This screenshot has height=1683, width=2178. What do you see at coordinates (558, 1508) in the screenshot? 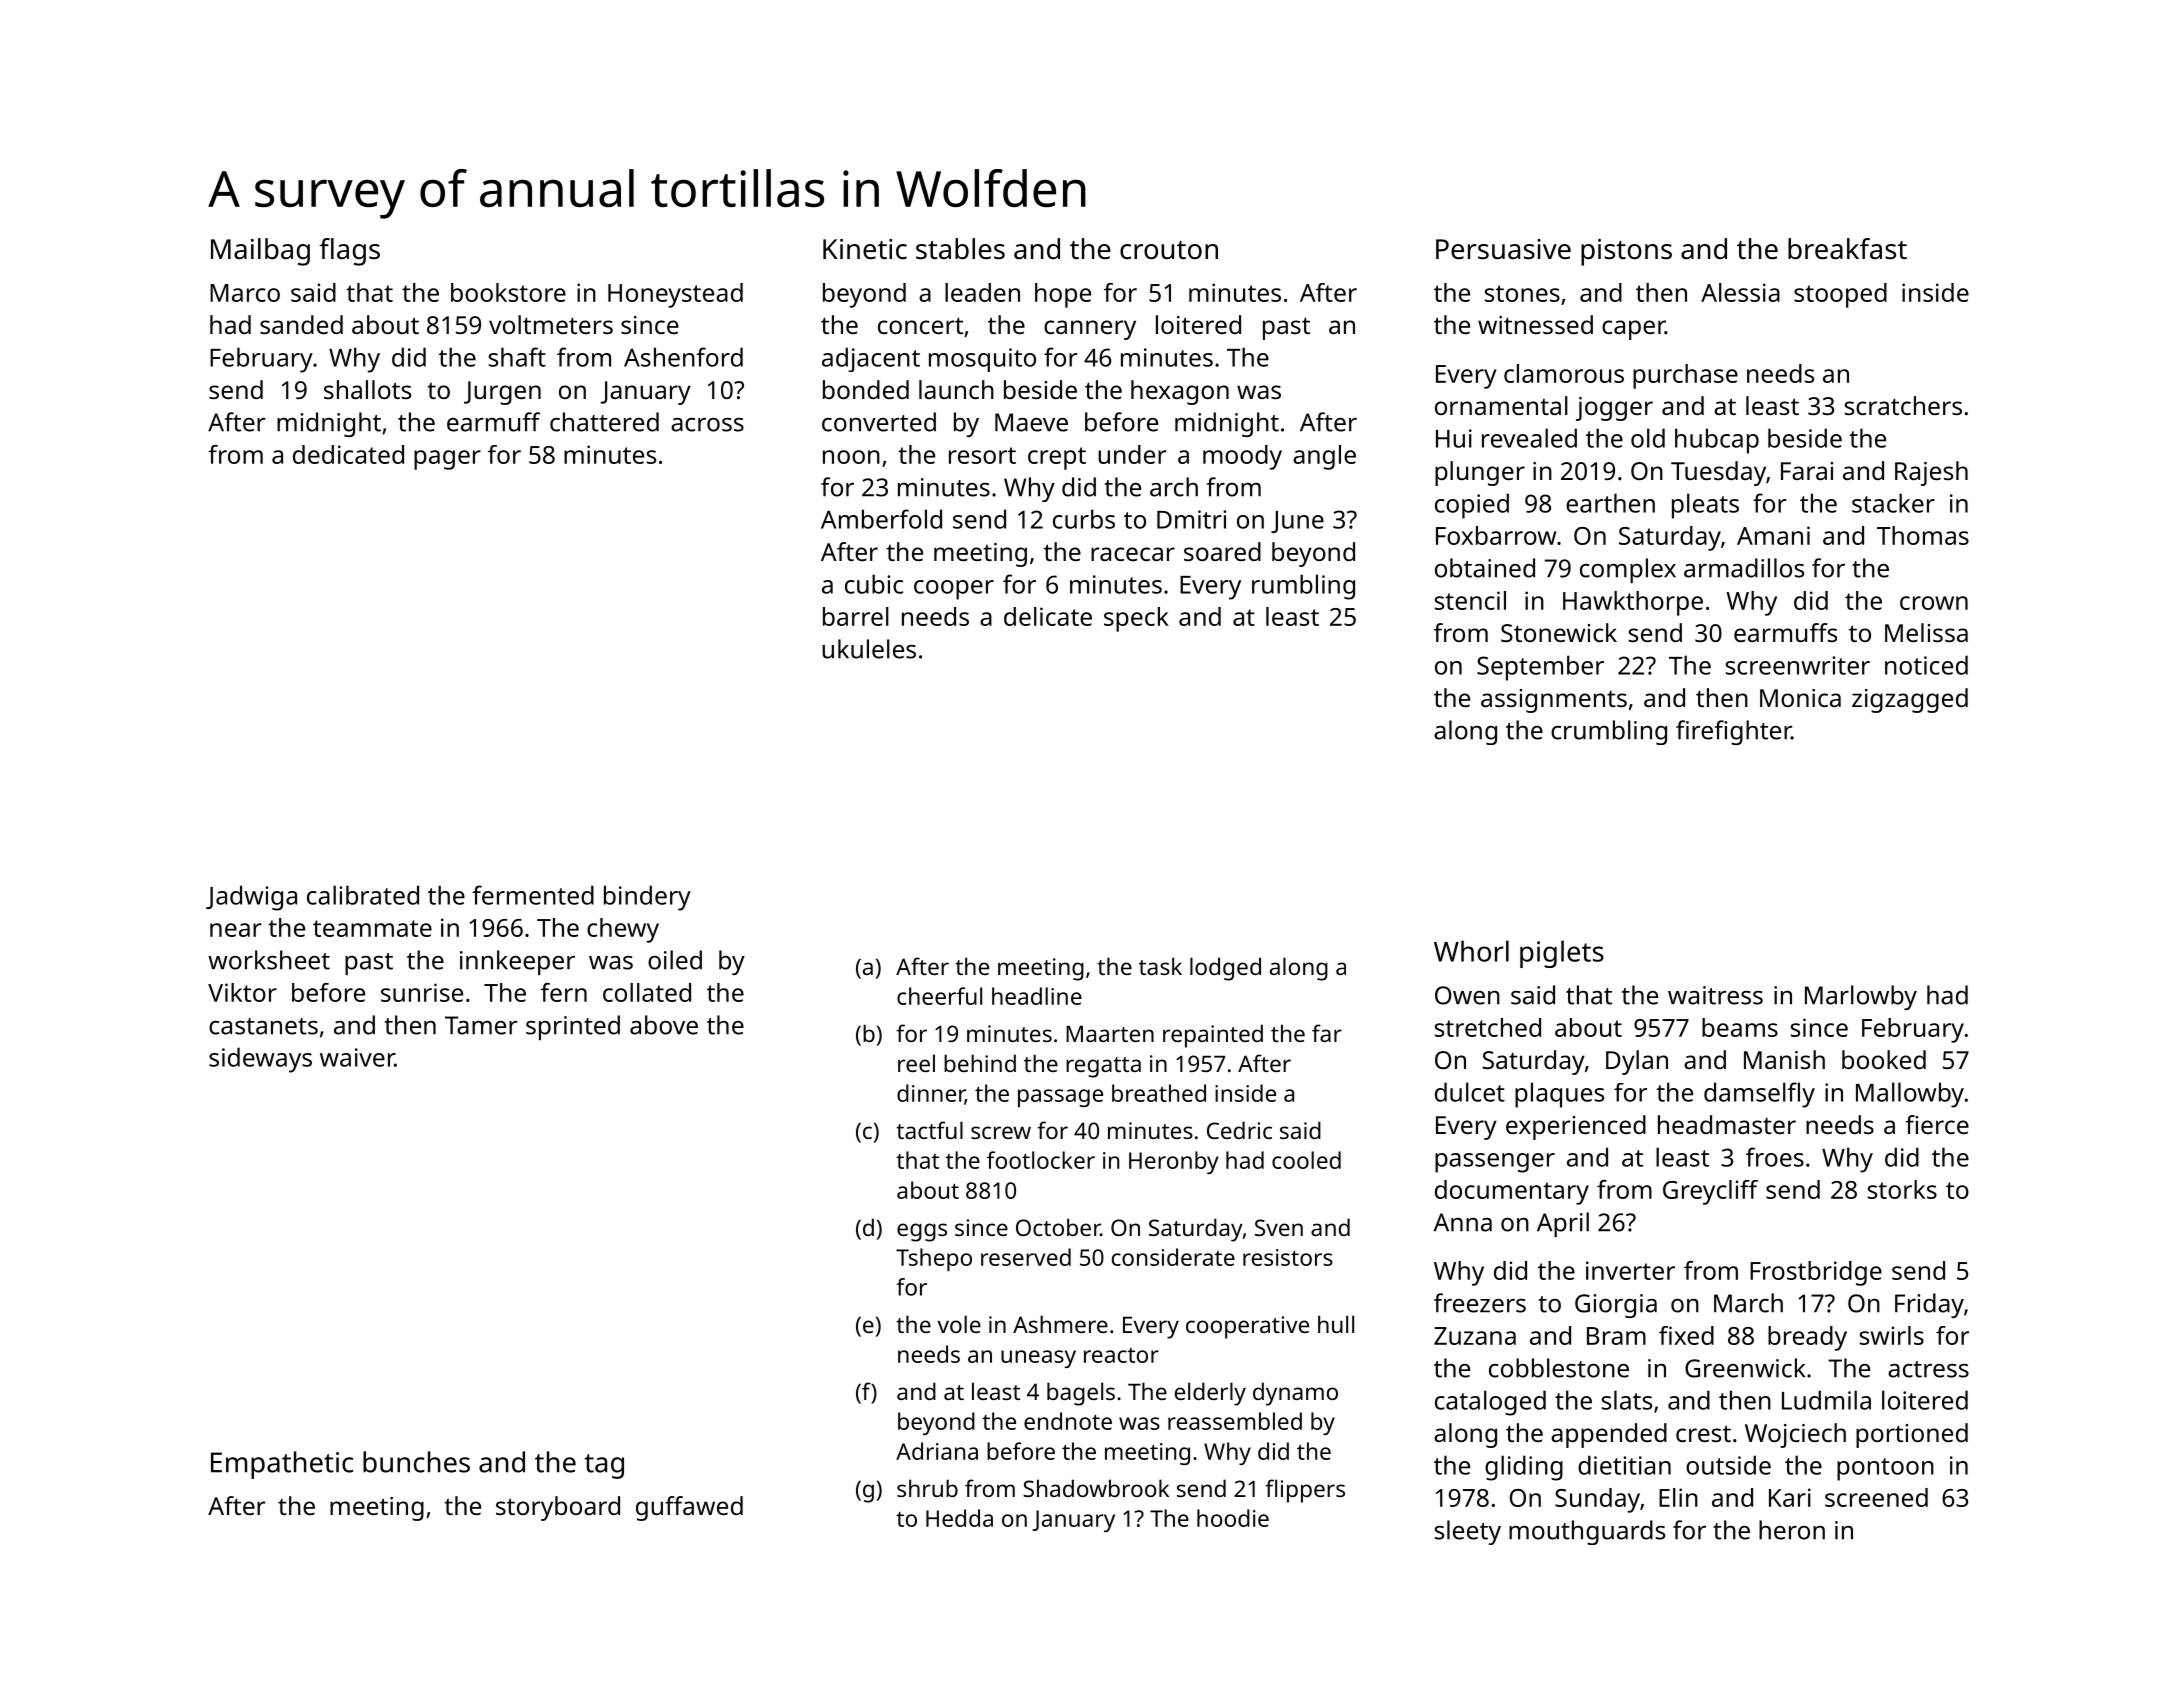
I see `storyboard` at bounding box center [558, 1508].
